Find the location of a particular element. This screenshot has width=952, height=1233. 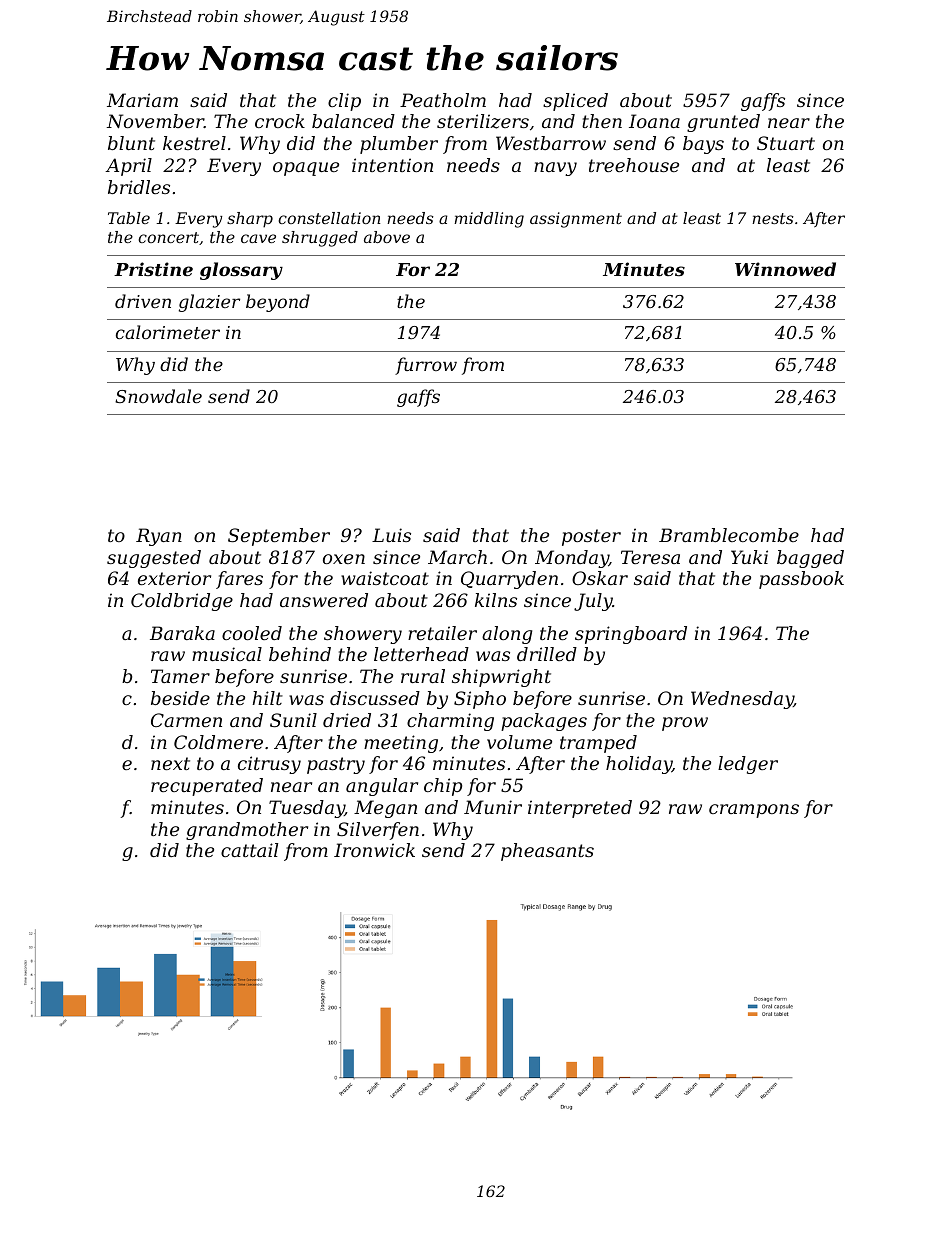

kilns is located at coordinates (496, 600).
